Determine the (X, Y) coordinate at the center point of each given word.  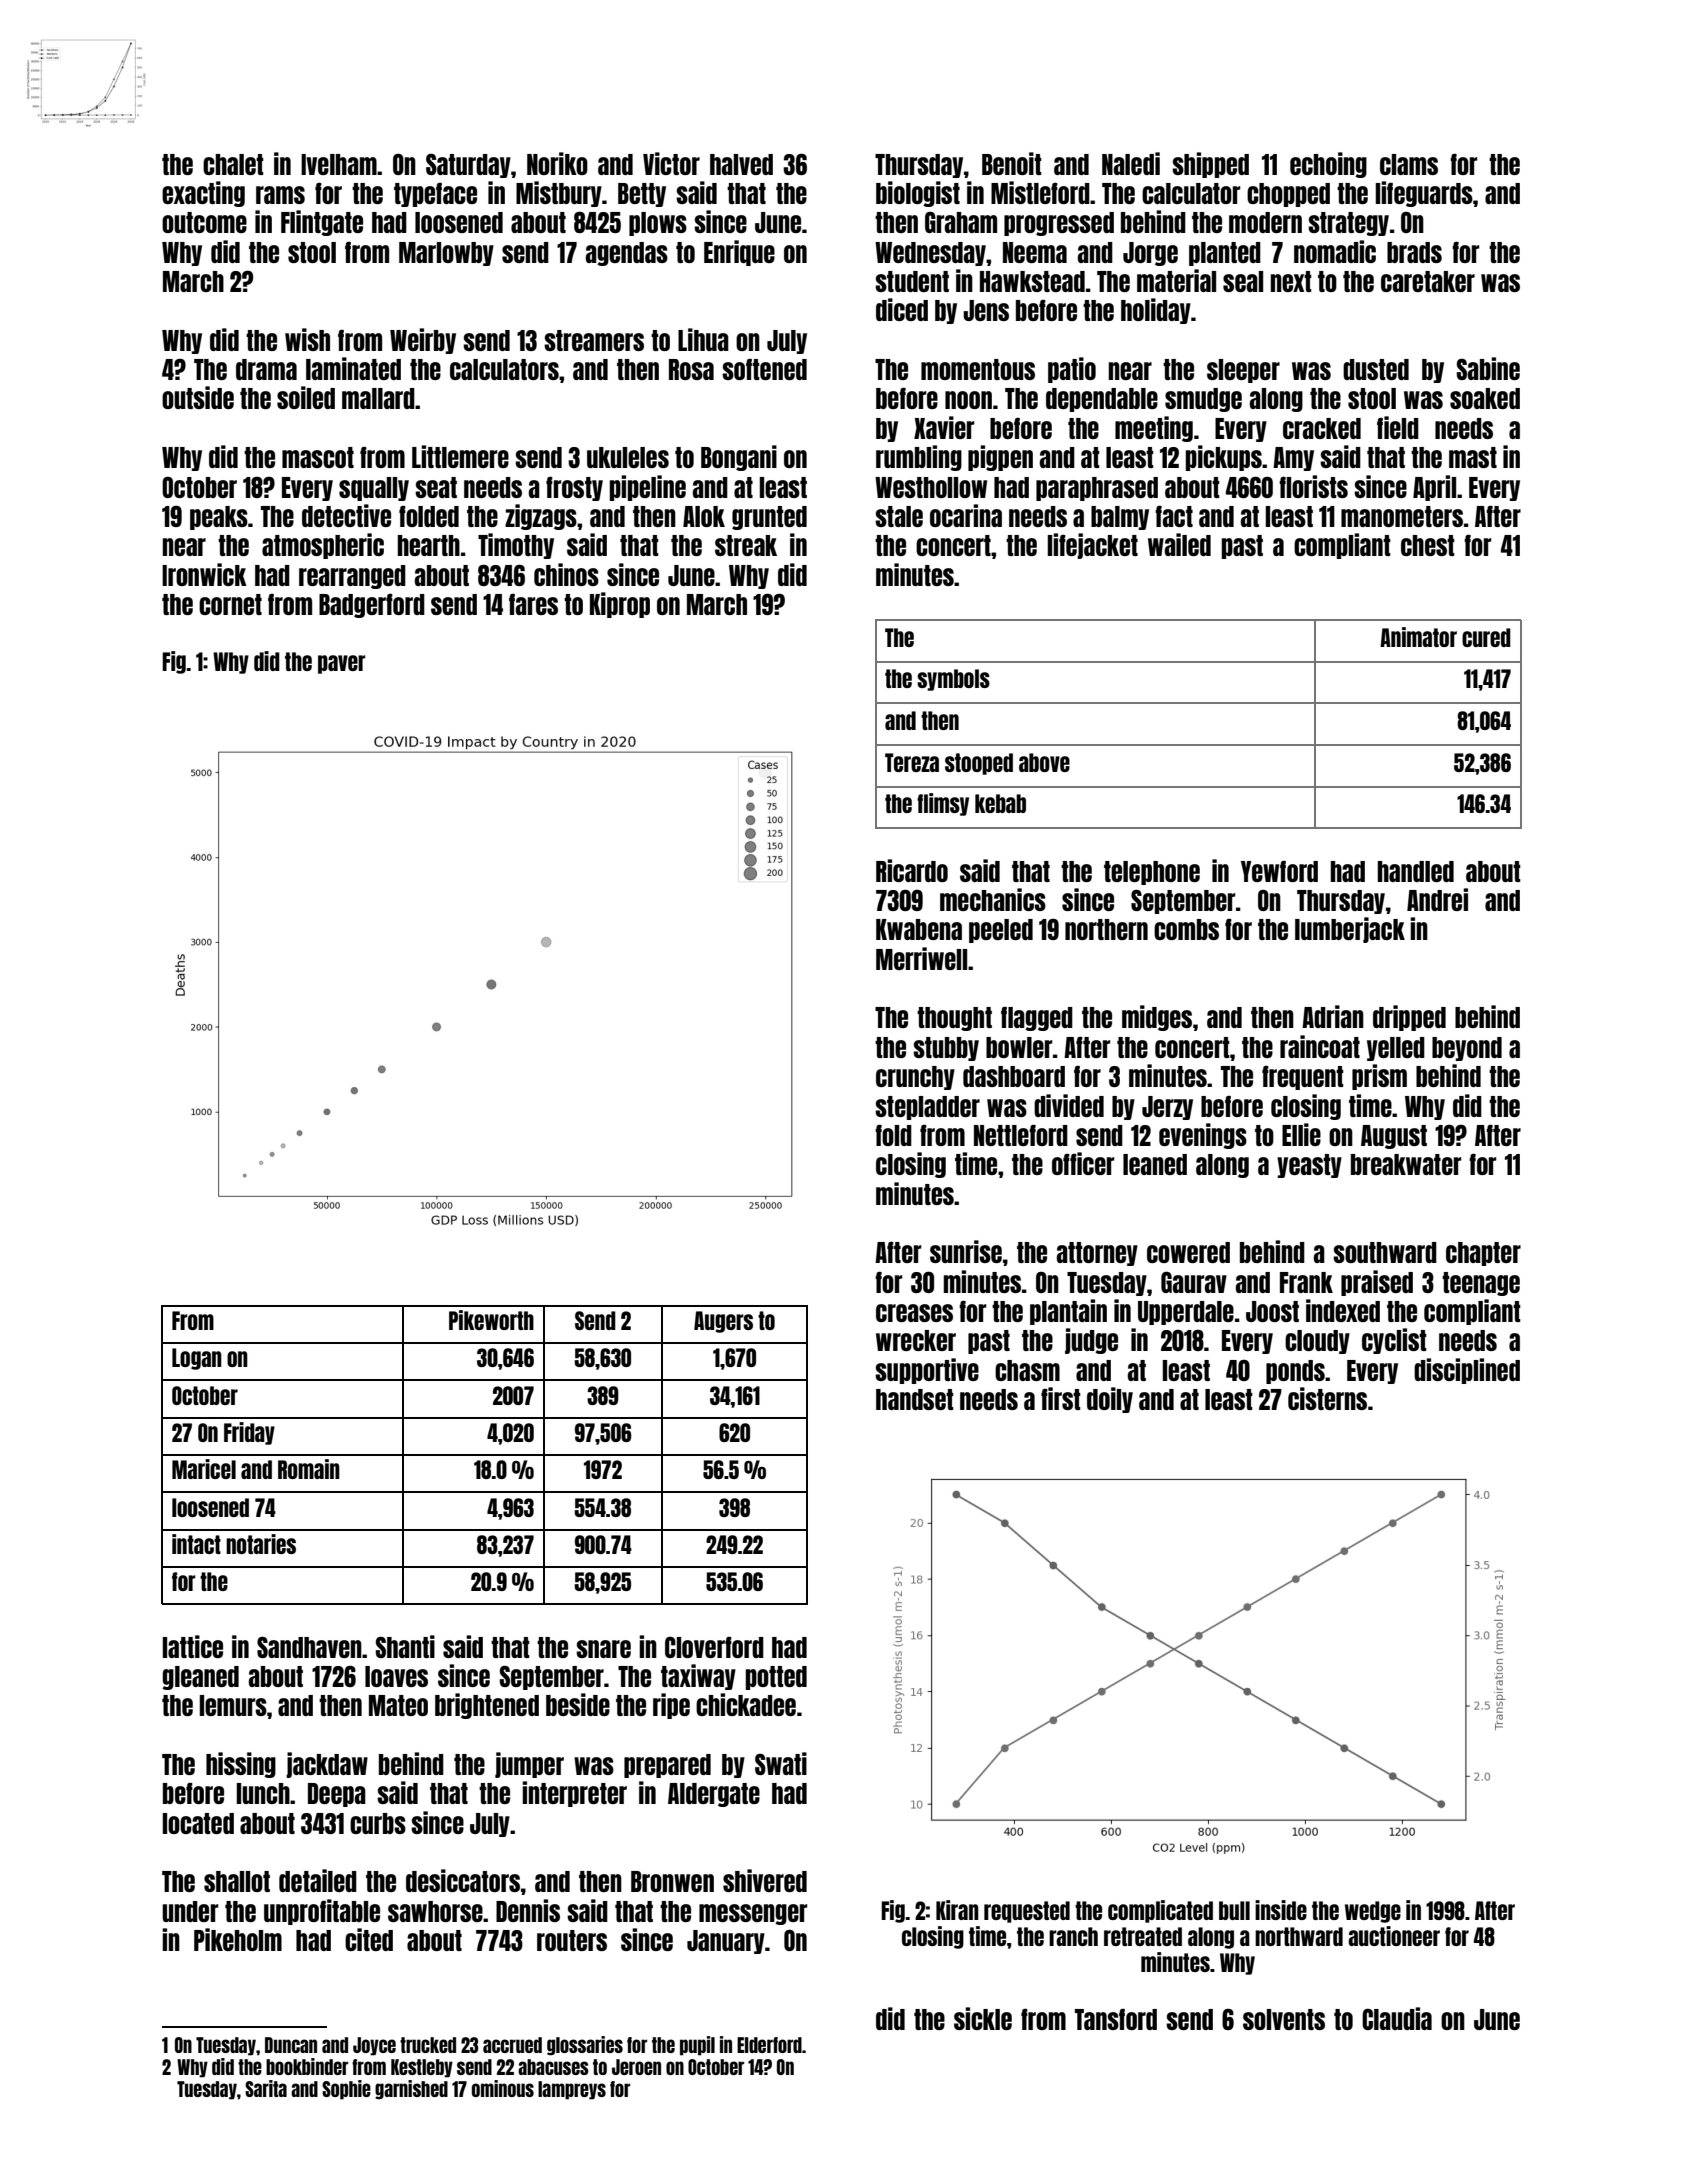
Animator (1418, 637)
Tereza (912, 762)
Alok (704, 516)
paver (342, 664)
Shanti (405, 1646)
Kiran (957, 1910)
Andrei (1437, 899)
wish (307, 339)
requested (1027, 1912)
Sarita (266, 2088)
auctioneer (1394, 1936)
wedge (1373, 1912)
